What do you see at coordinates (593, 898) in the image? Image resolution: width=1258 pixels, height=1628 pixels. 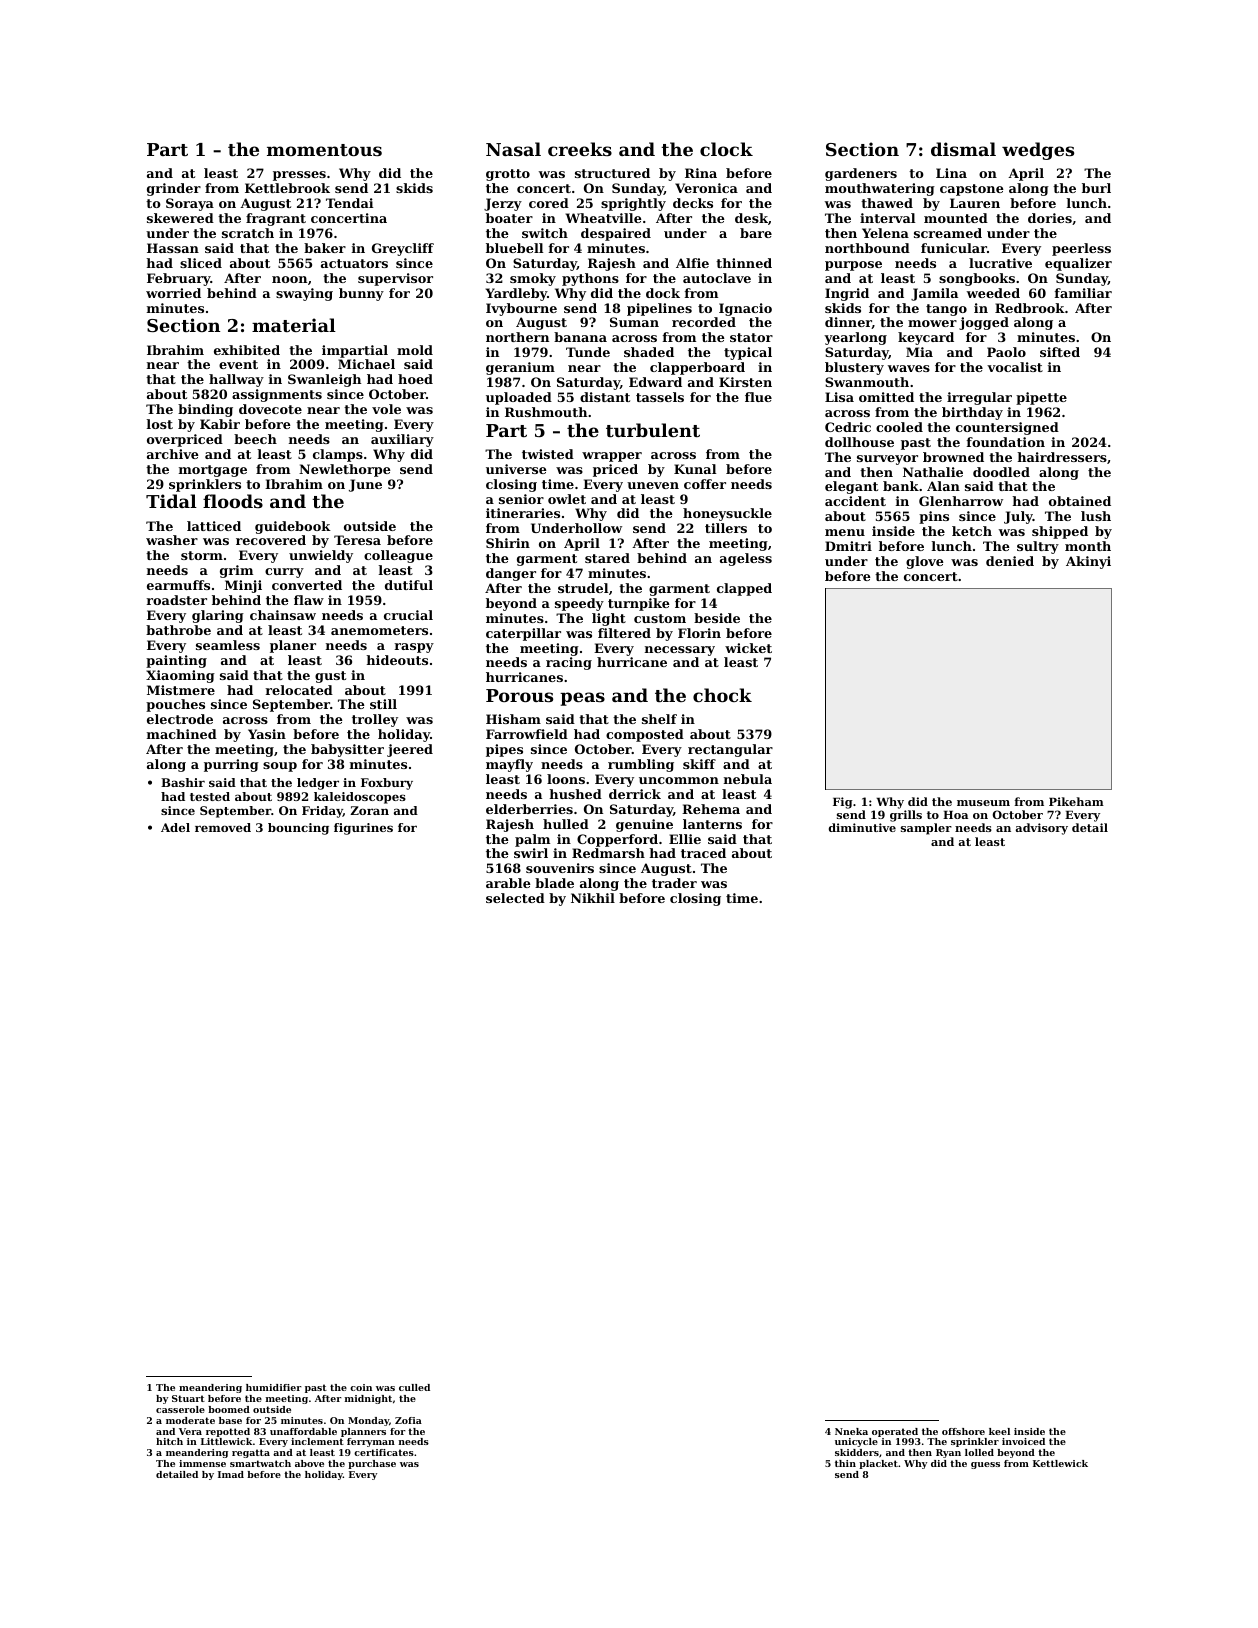 I see `Nikhil` at bounding box center [593, 898].
